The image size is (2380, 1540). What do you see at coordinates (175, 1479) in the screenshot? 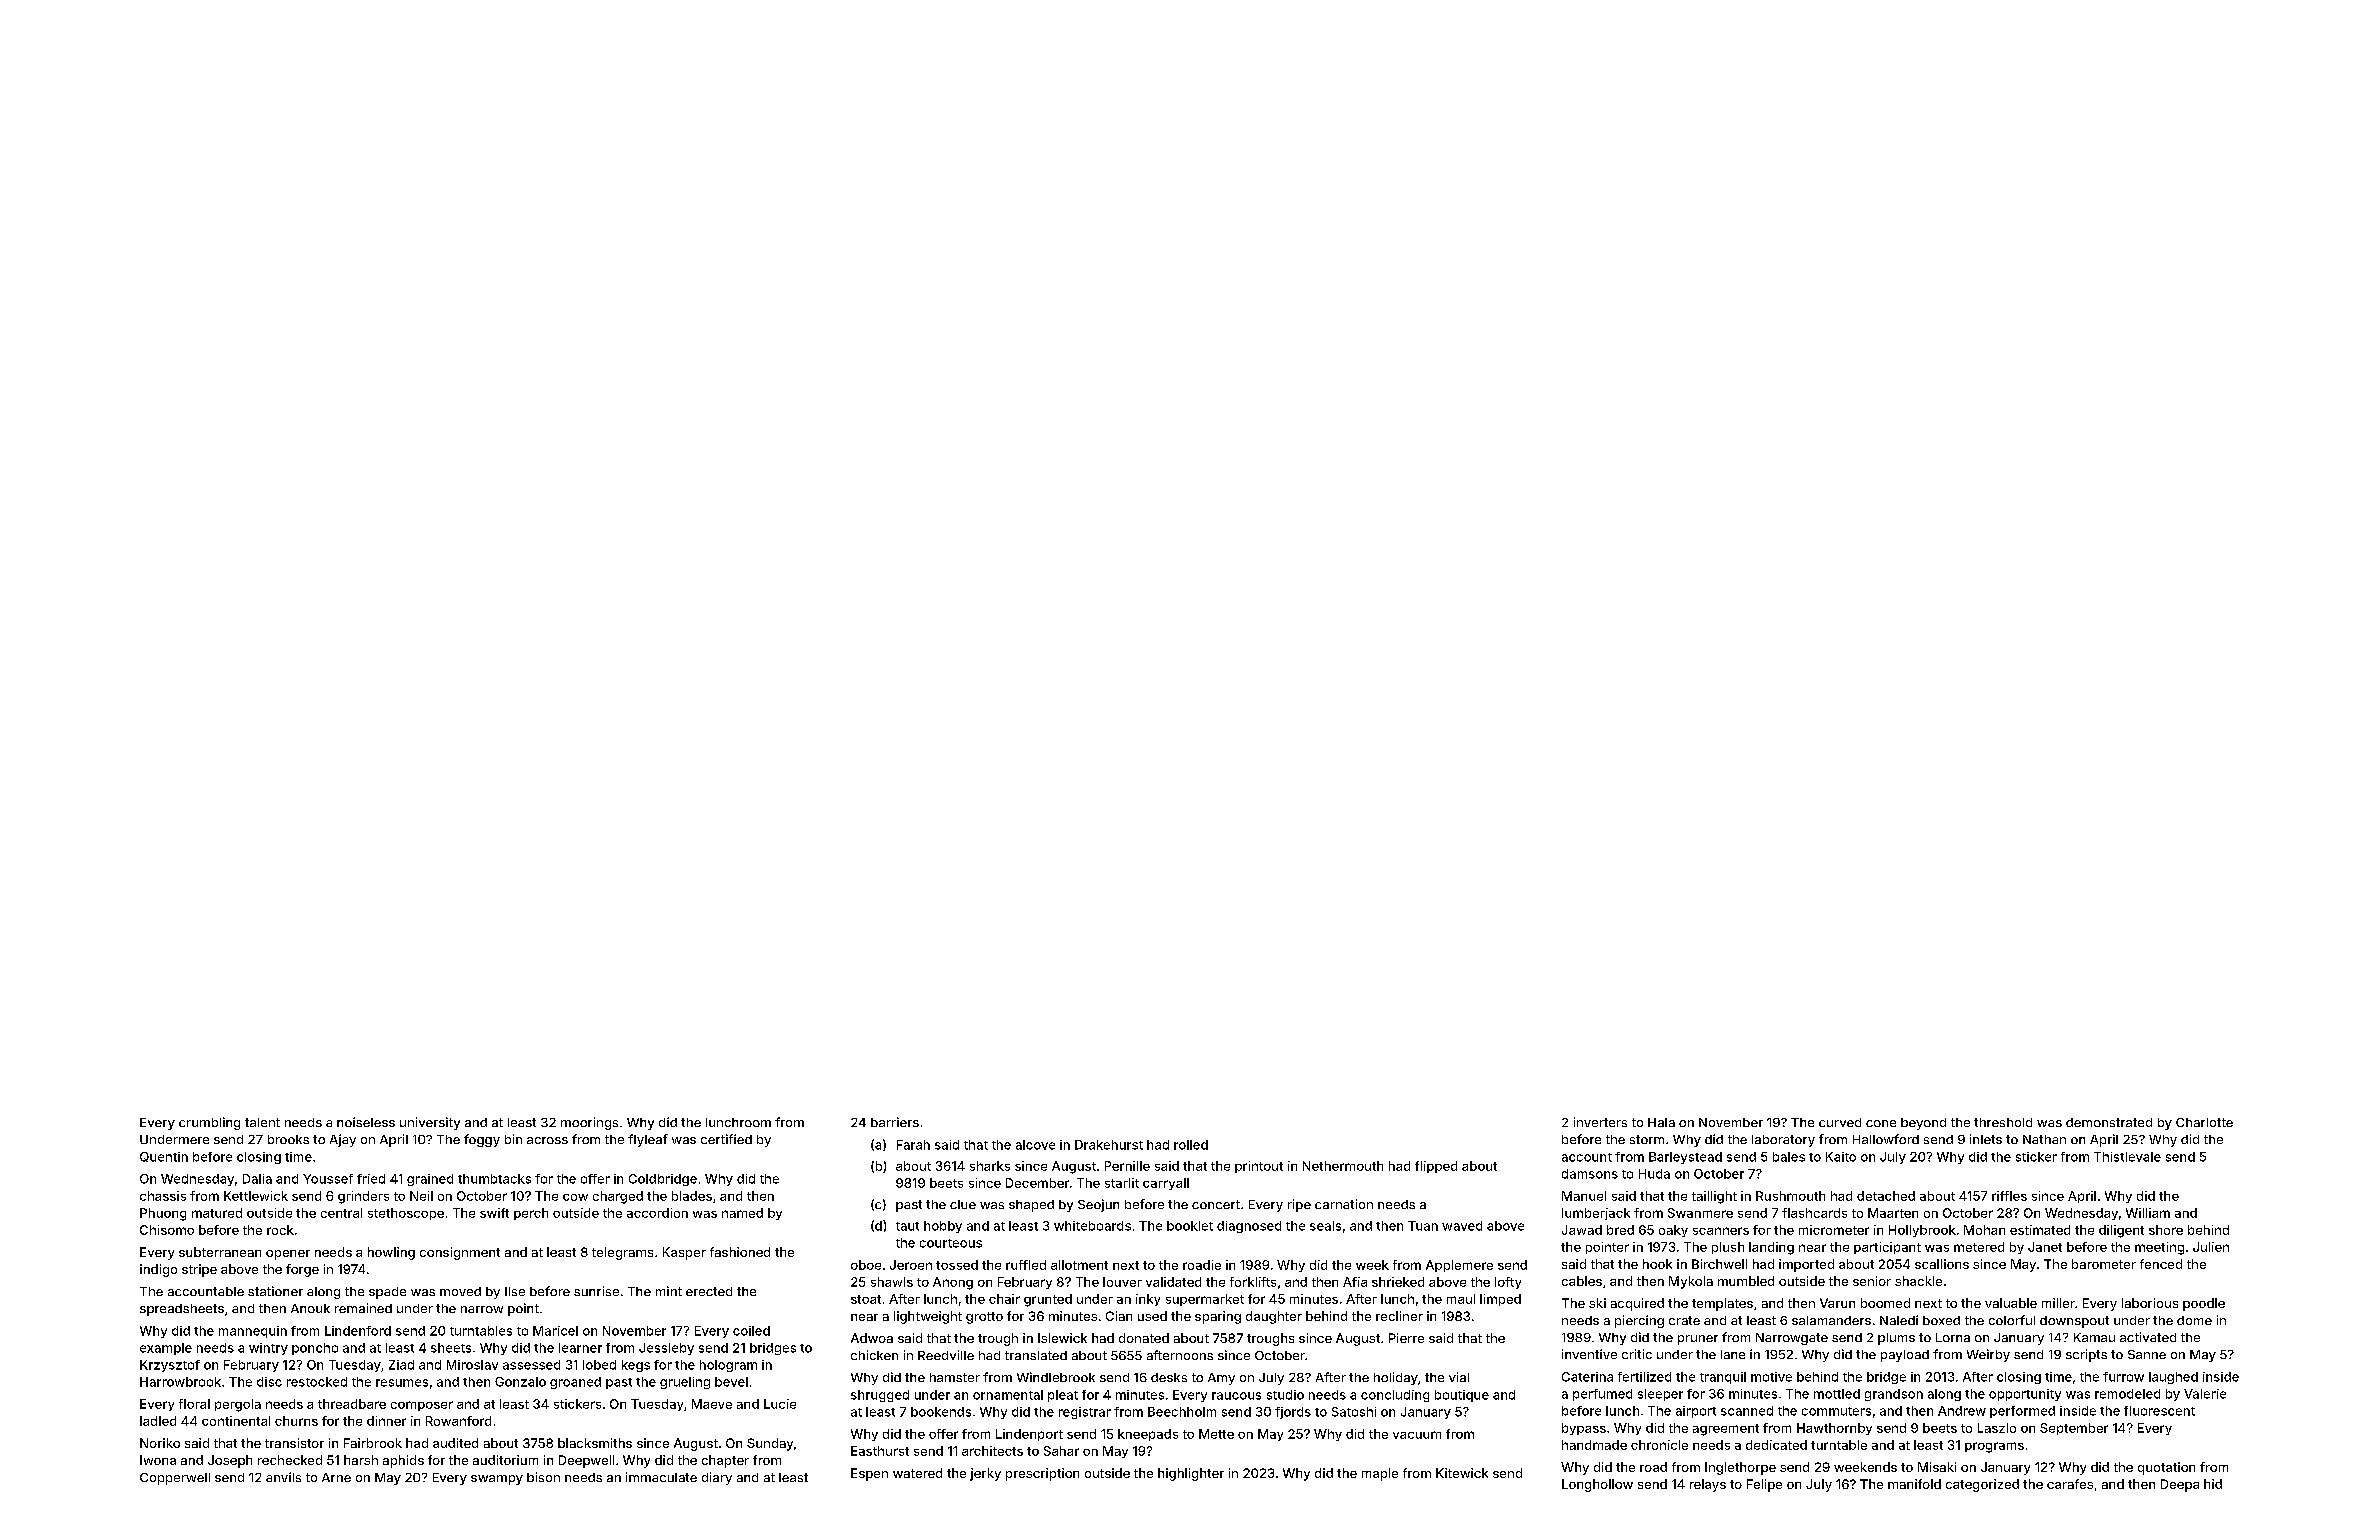
I see `Copperwell` at bounding box center [175, 1479].
